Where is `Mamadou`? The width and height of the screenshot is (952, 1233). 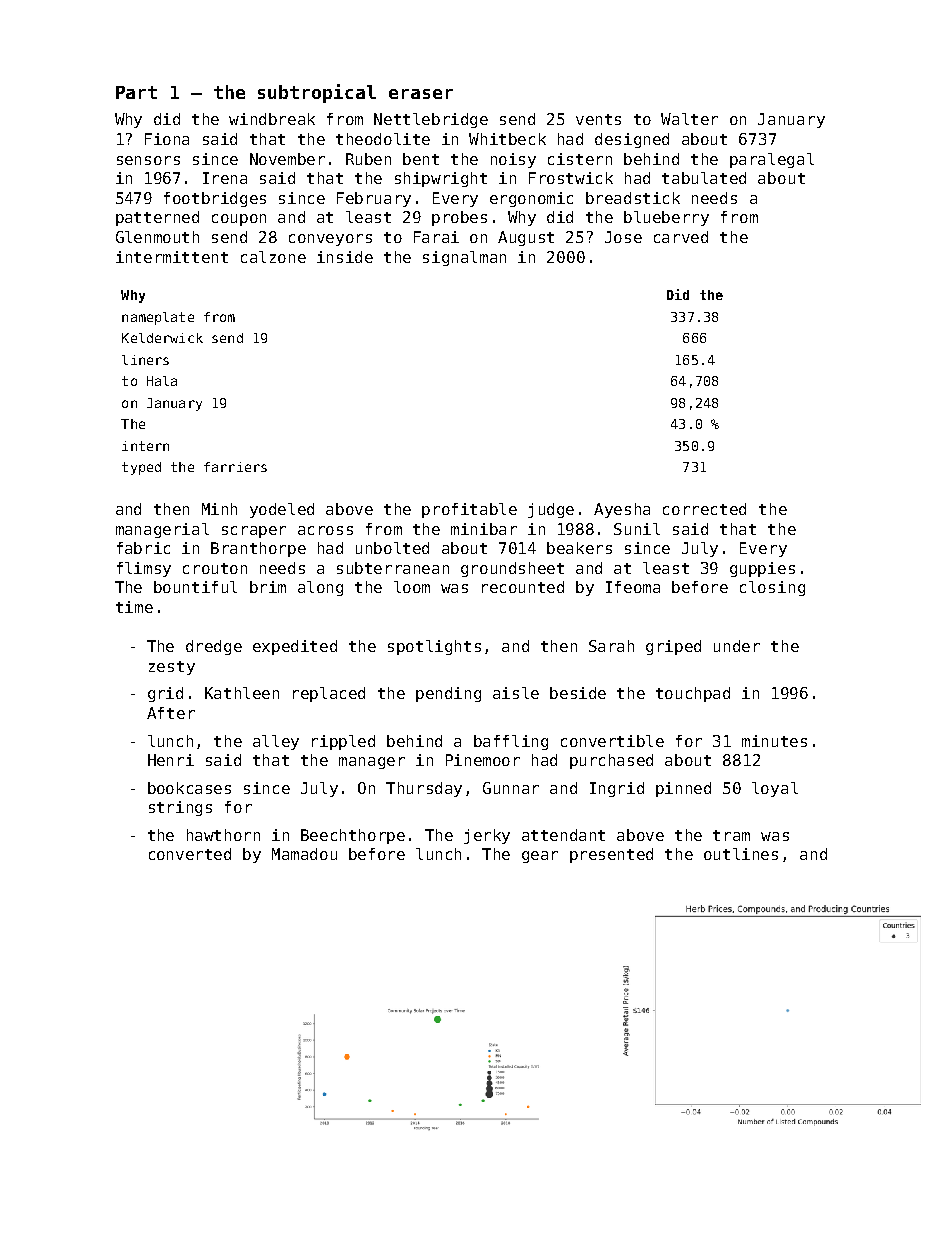 Mamadou is located at coordinates (304, 854).
